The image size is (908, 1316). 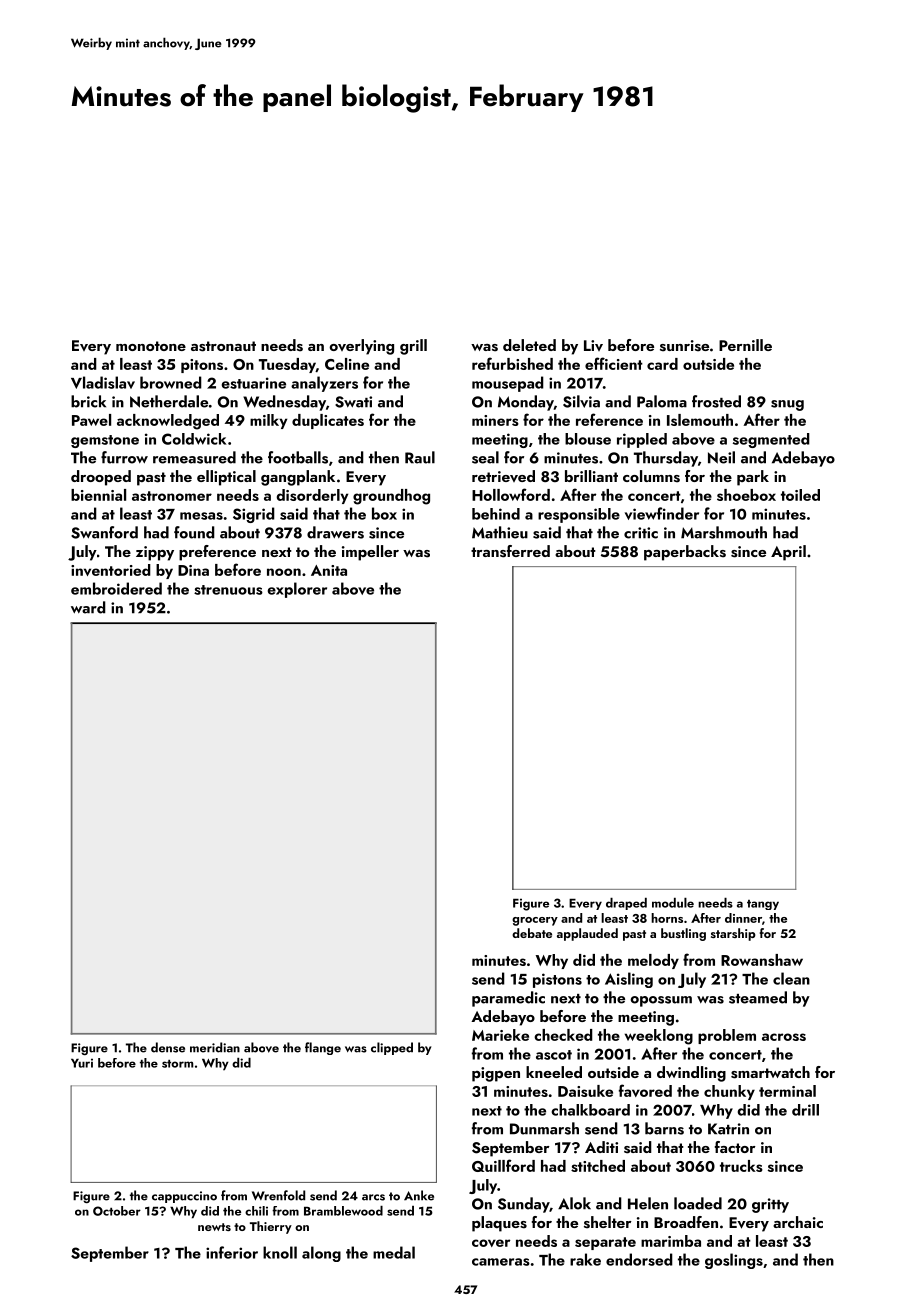 I want to click on draped, so click(x=626, y=904).
